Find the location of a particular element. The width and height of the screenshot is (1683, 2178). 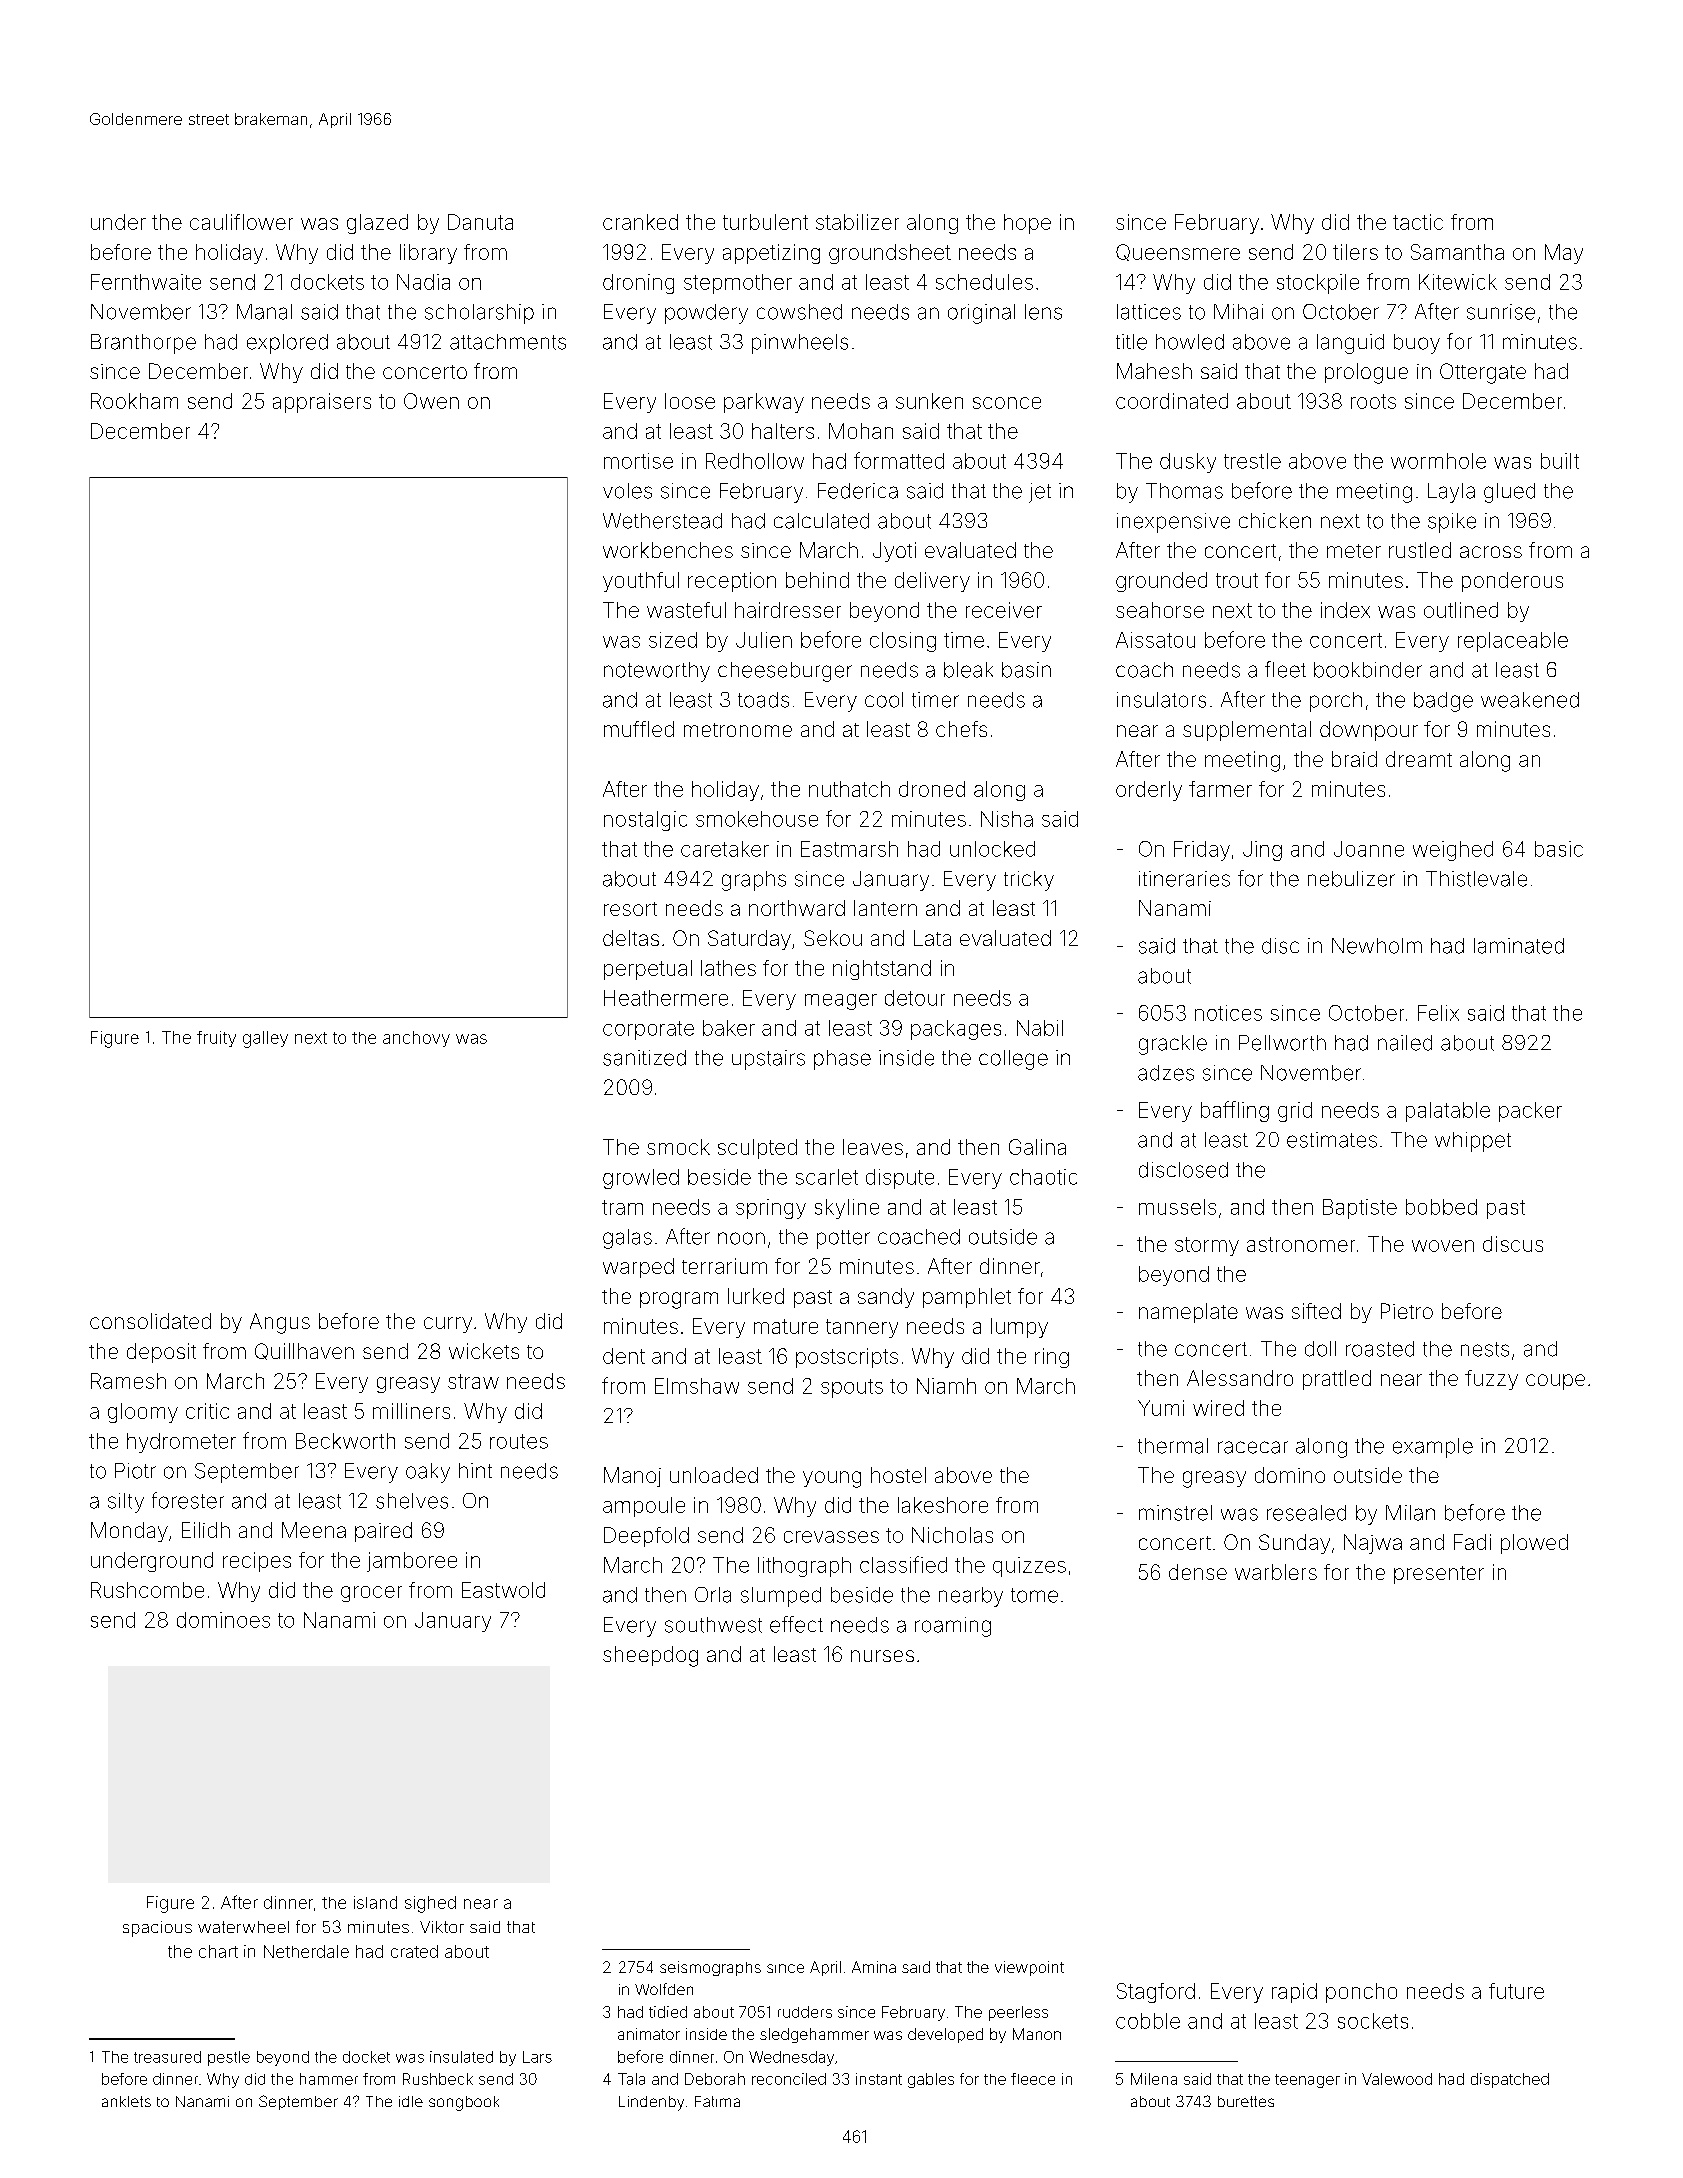

tilers is located at coordinates (1355, 252).
